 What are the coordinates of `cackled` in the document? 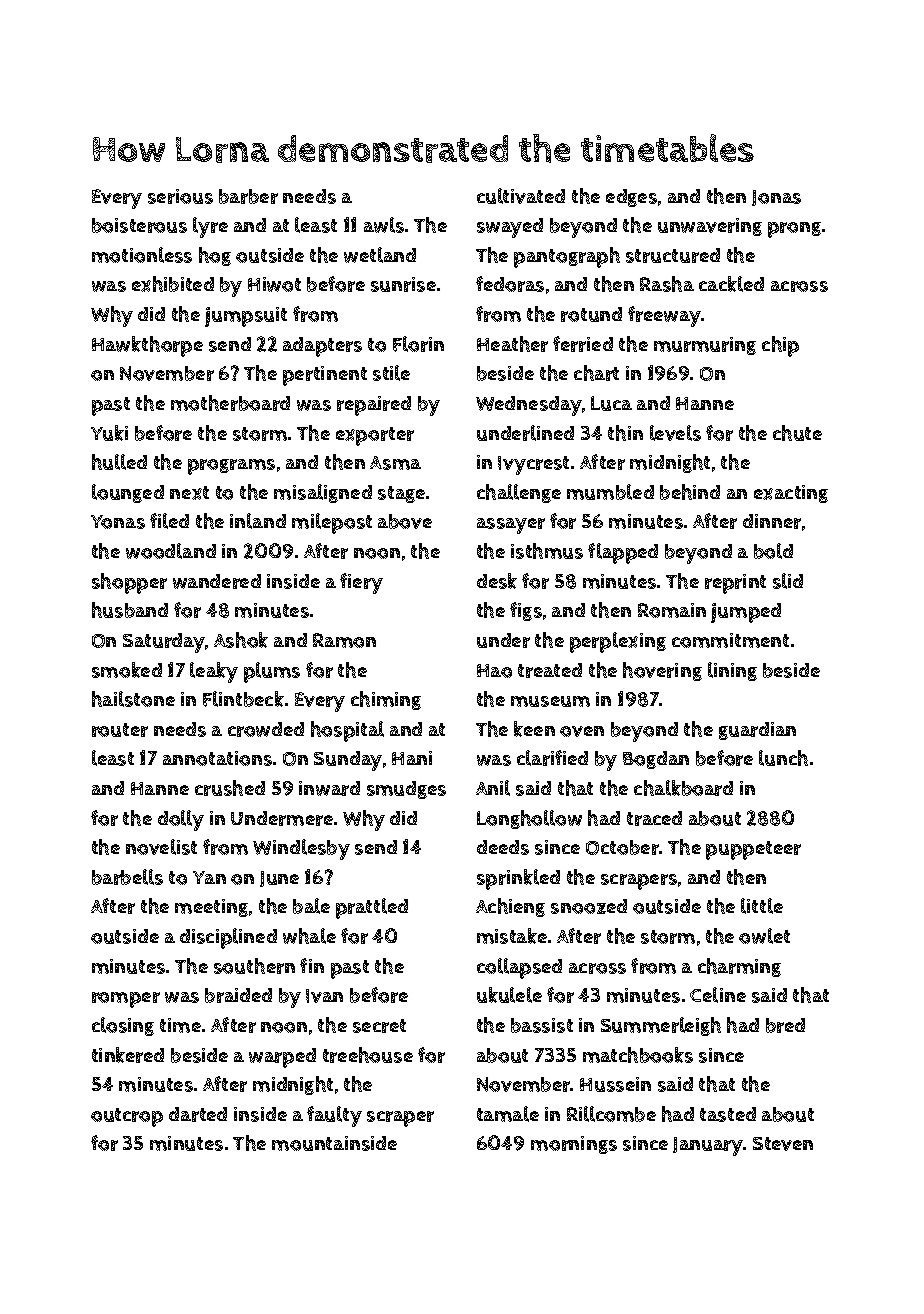 It's located at (731, 284).
